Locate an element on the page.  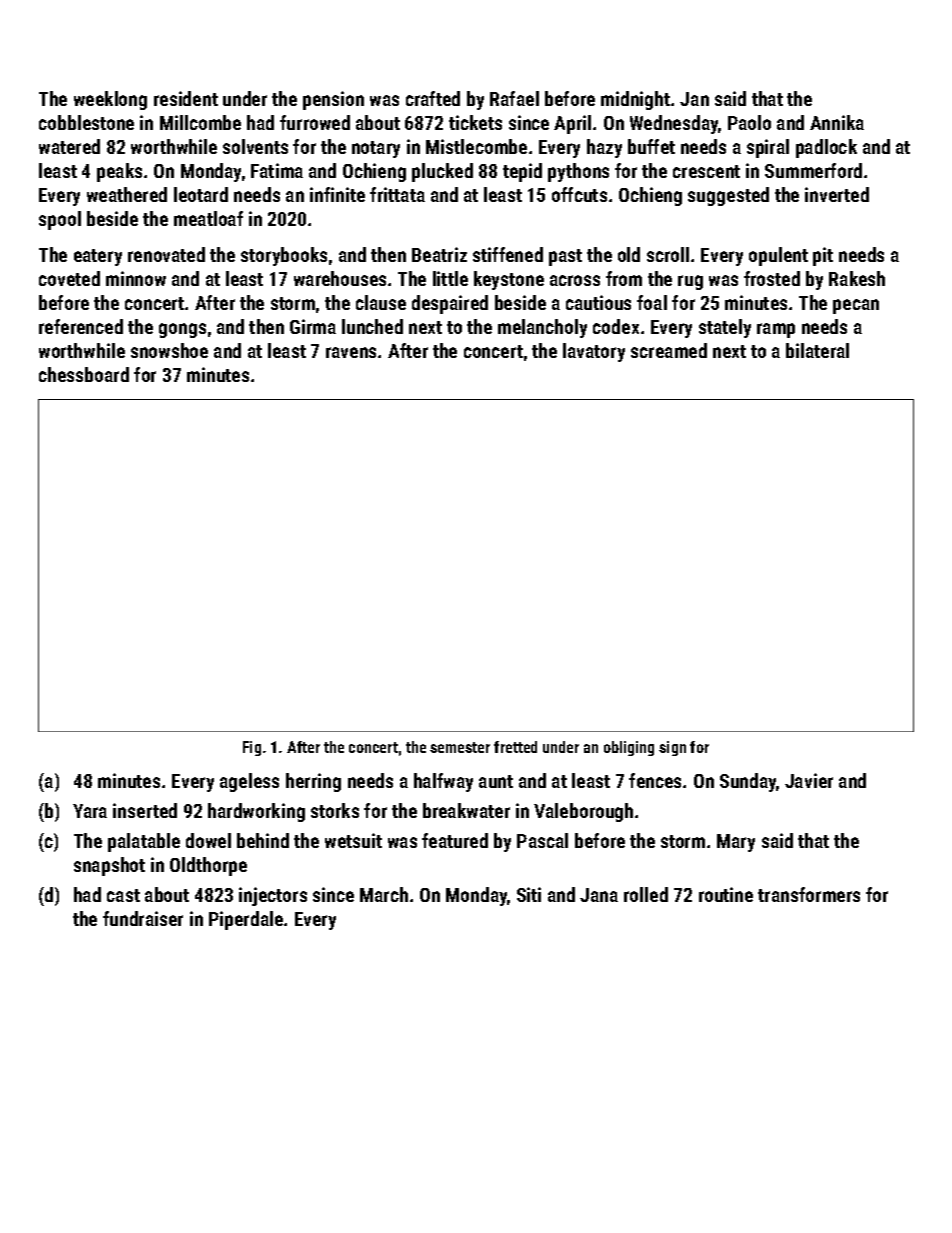
sign is located at coordinates (672, 748).
